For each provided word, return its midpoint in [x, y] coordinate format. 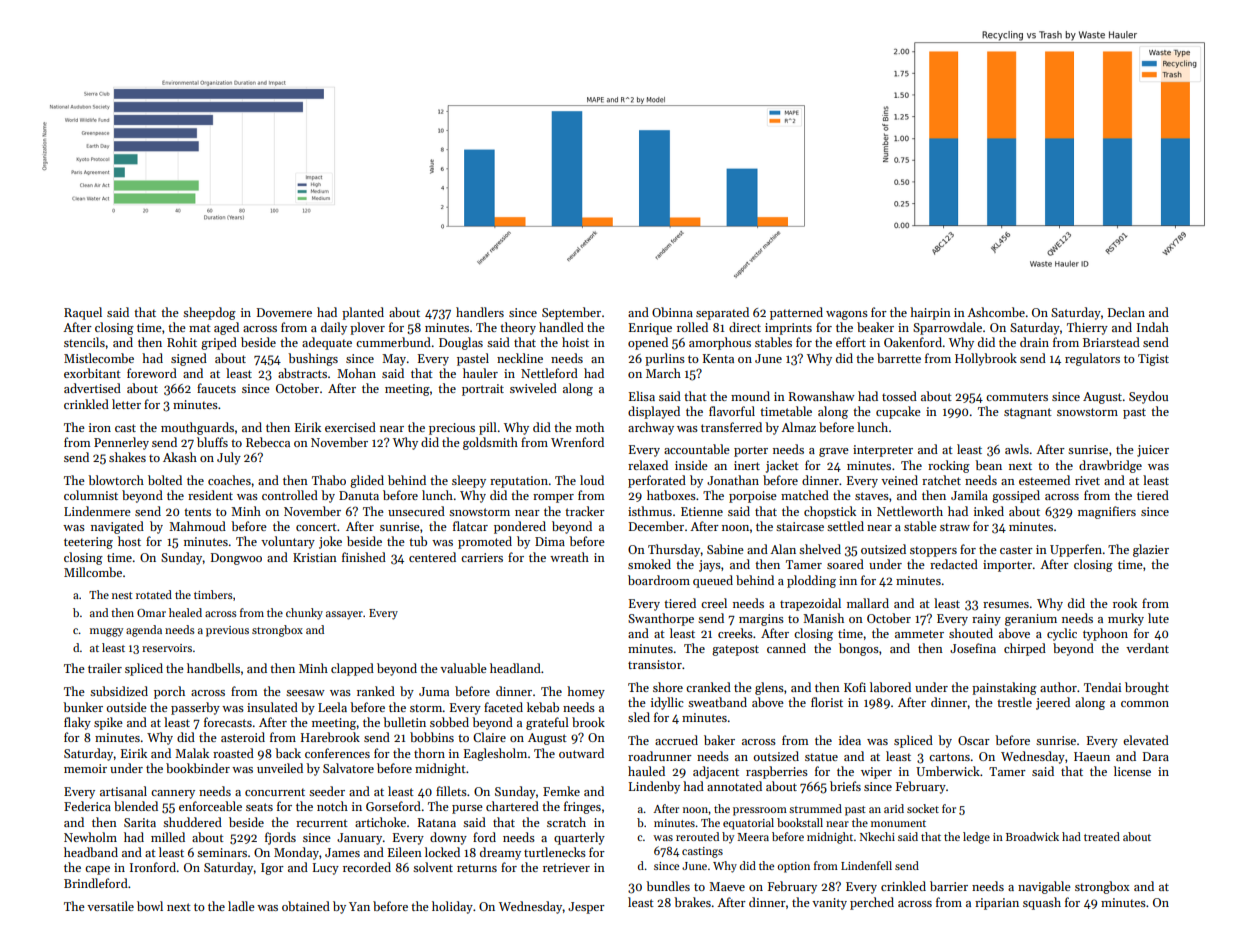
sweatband [717, 702]
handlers [480, 312]
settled [845, 526]
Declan [1126, 312]
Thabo [329, 480]
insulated [272, 707]
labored [890, 687]
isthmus [650, 511]
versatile [110, 906]
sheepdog [209, 313]
